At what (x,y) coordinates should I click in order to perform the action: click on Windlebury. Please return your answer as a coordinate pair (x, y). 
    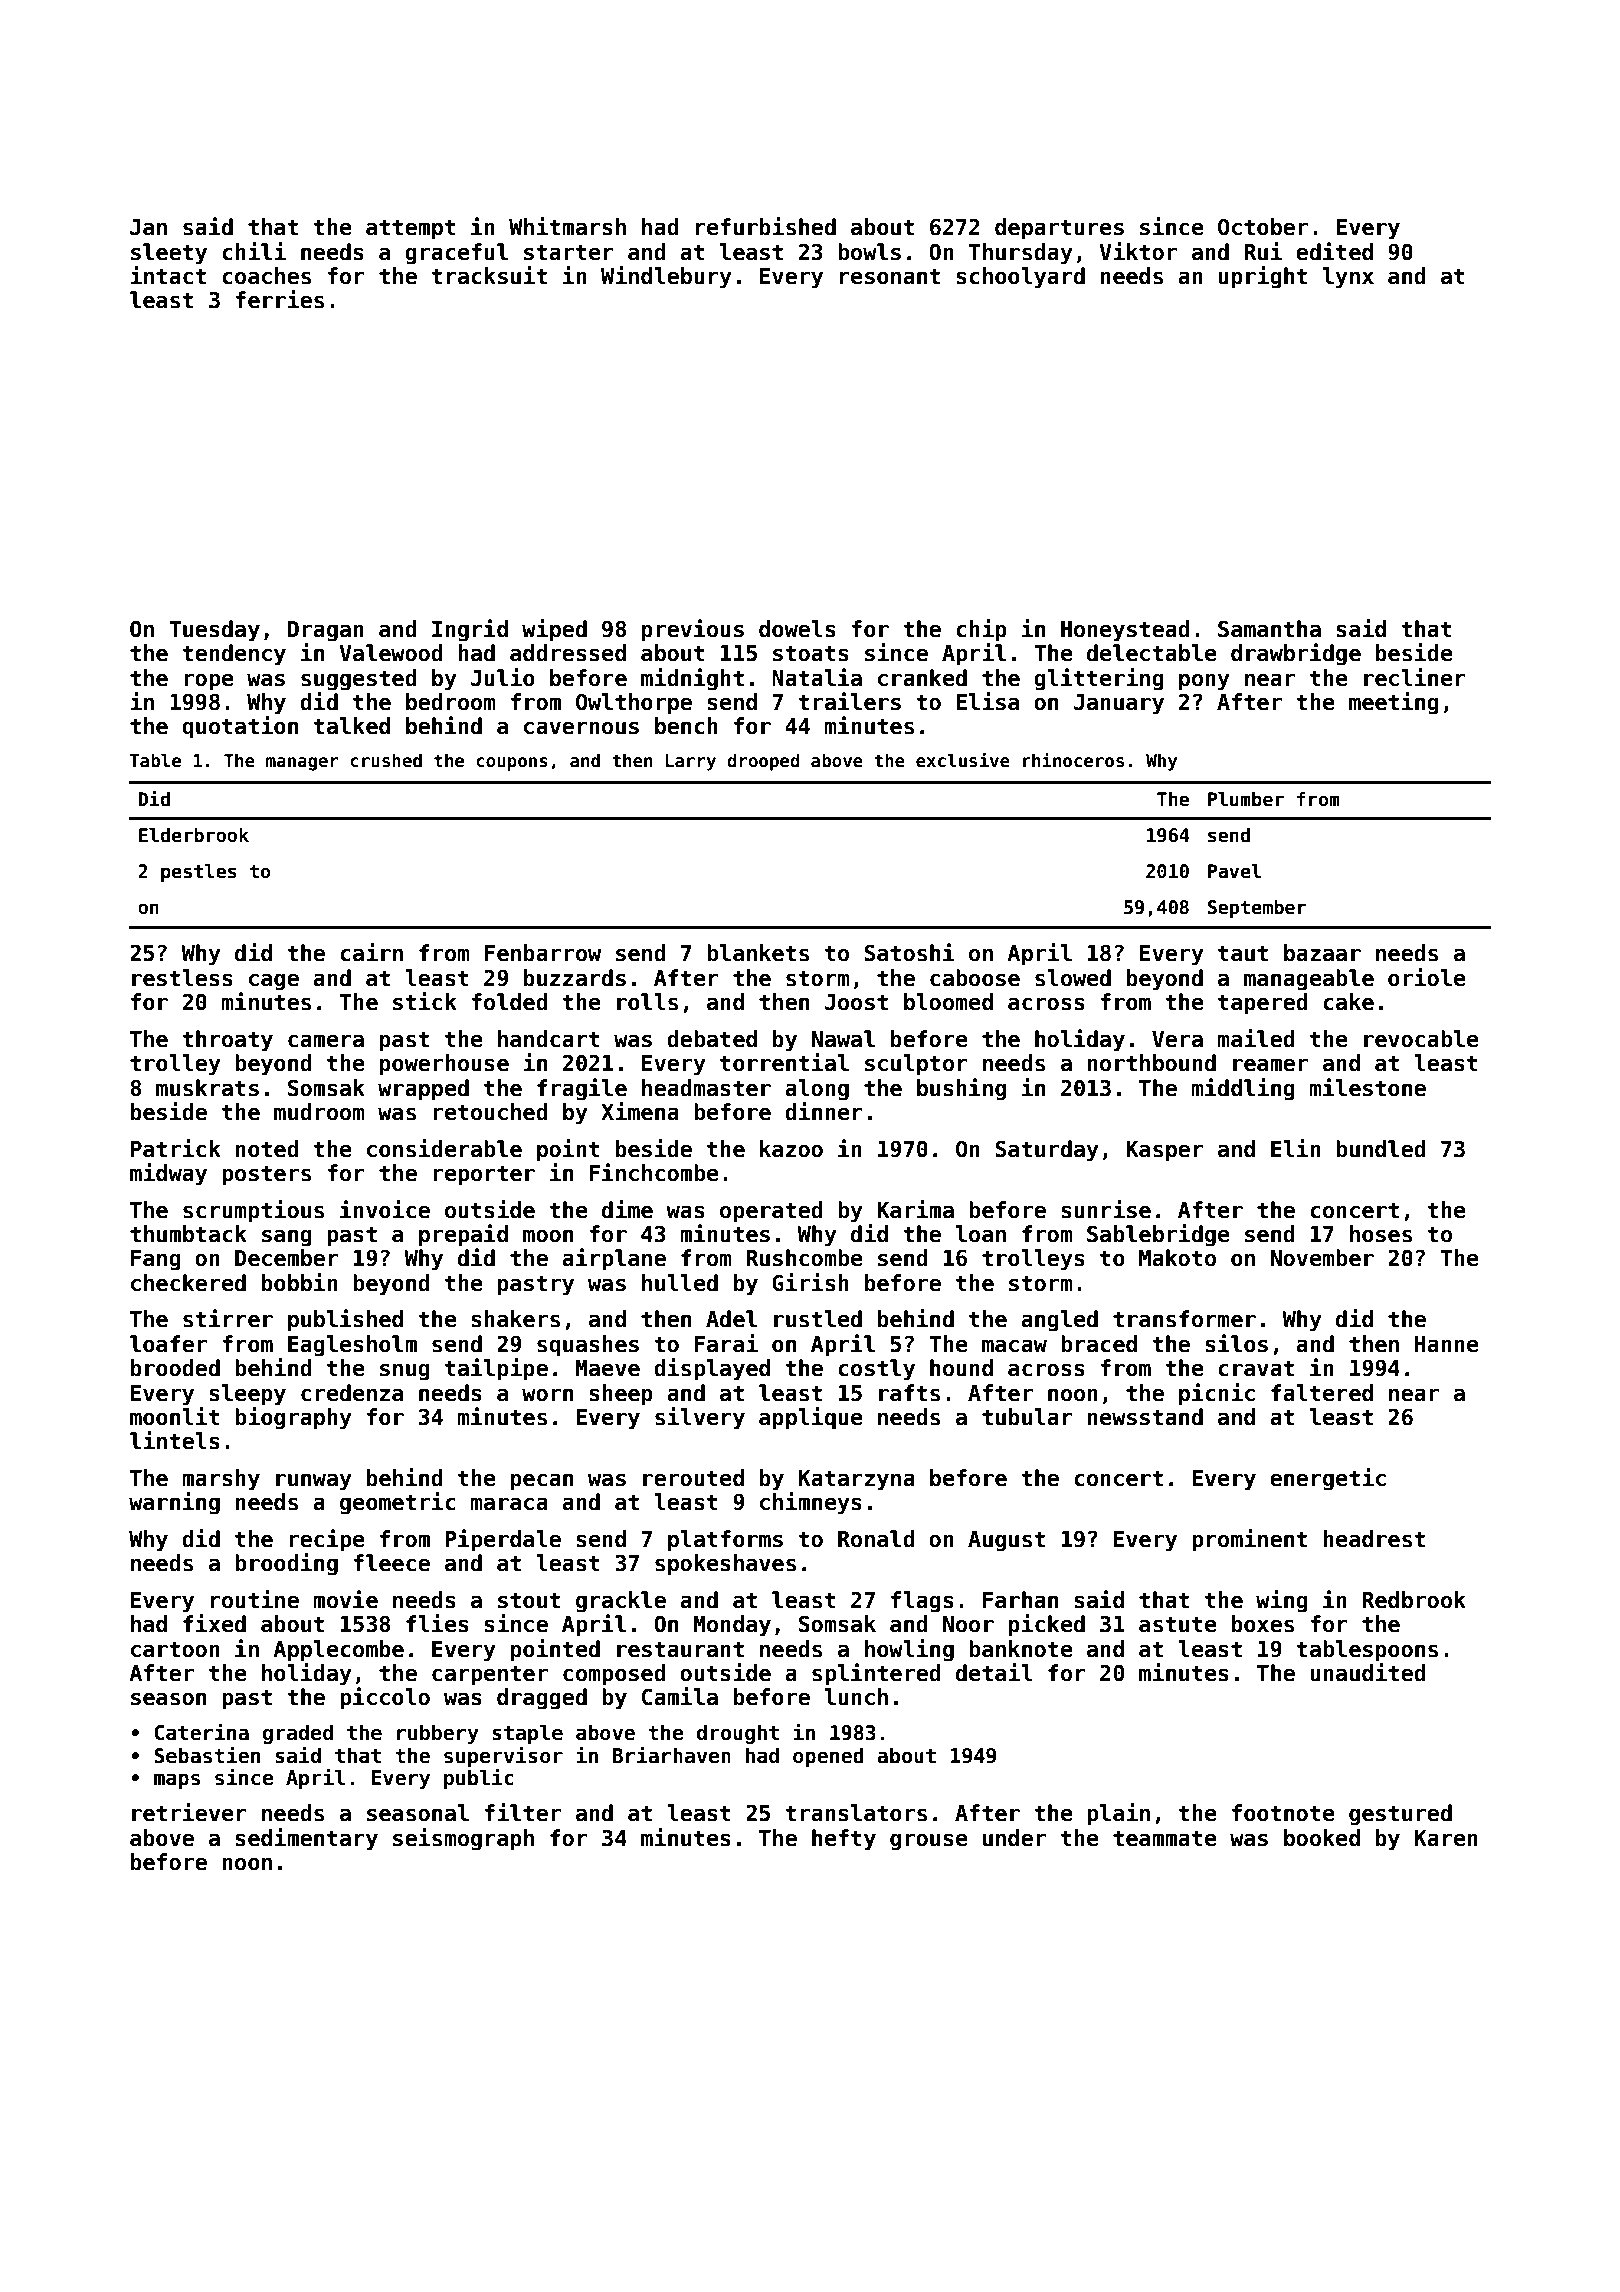
    Looking at the image, I should click on (666, 277).
